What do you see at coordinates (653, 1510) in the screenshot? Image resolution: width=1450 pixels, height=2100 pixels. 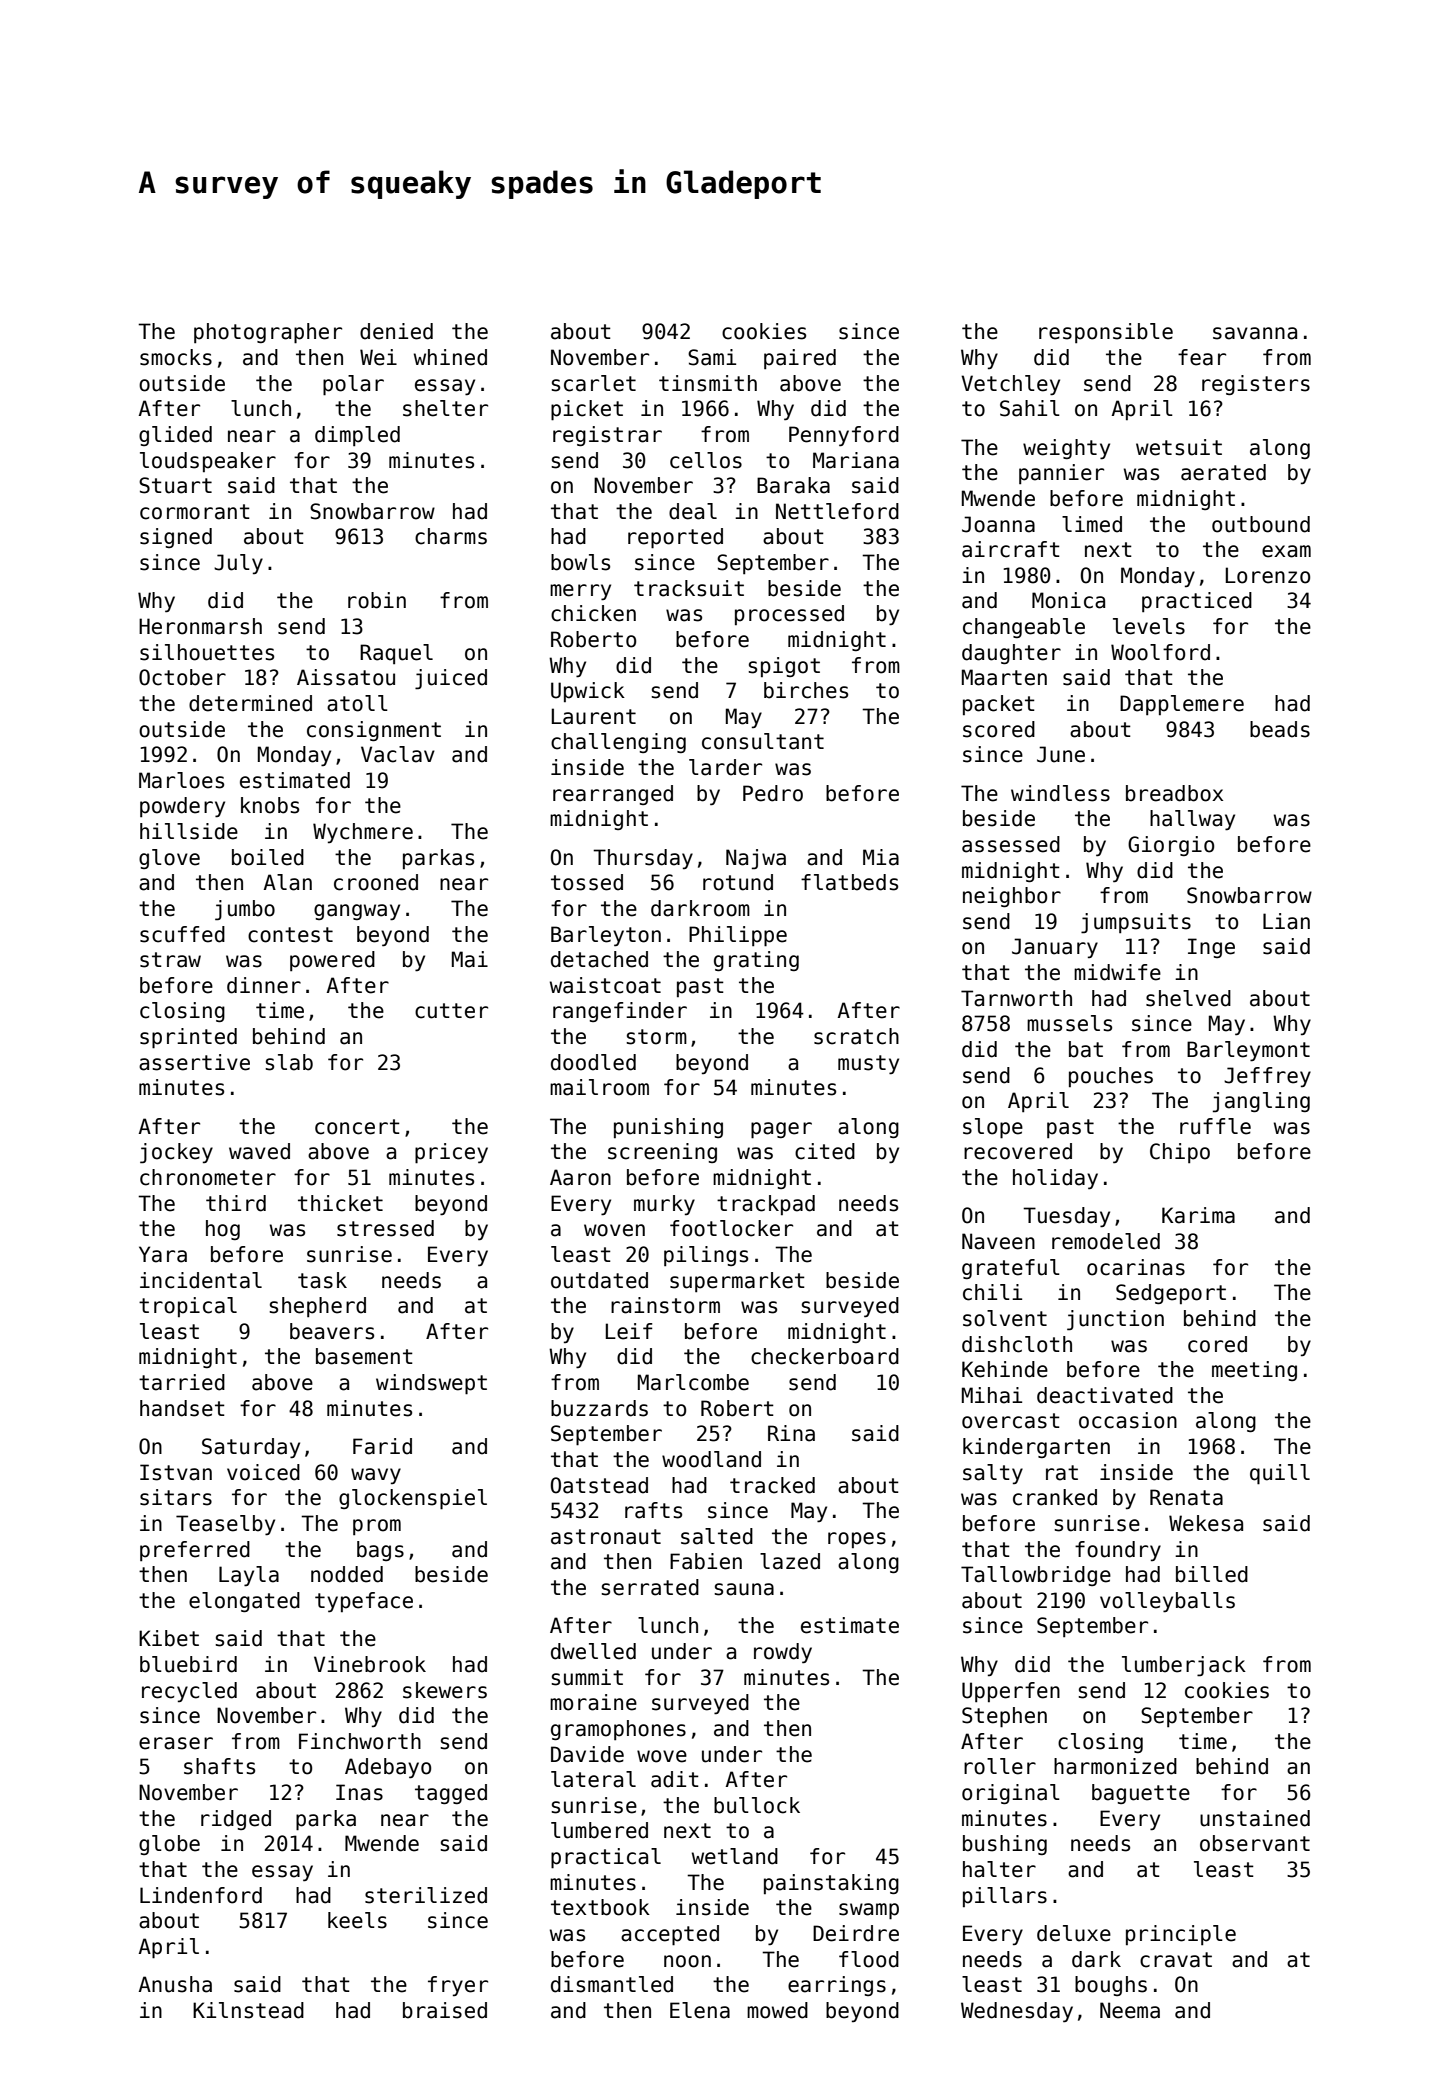 I see `rafts` at bounding box center [653, 1510].
